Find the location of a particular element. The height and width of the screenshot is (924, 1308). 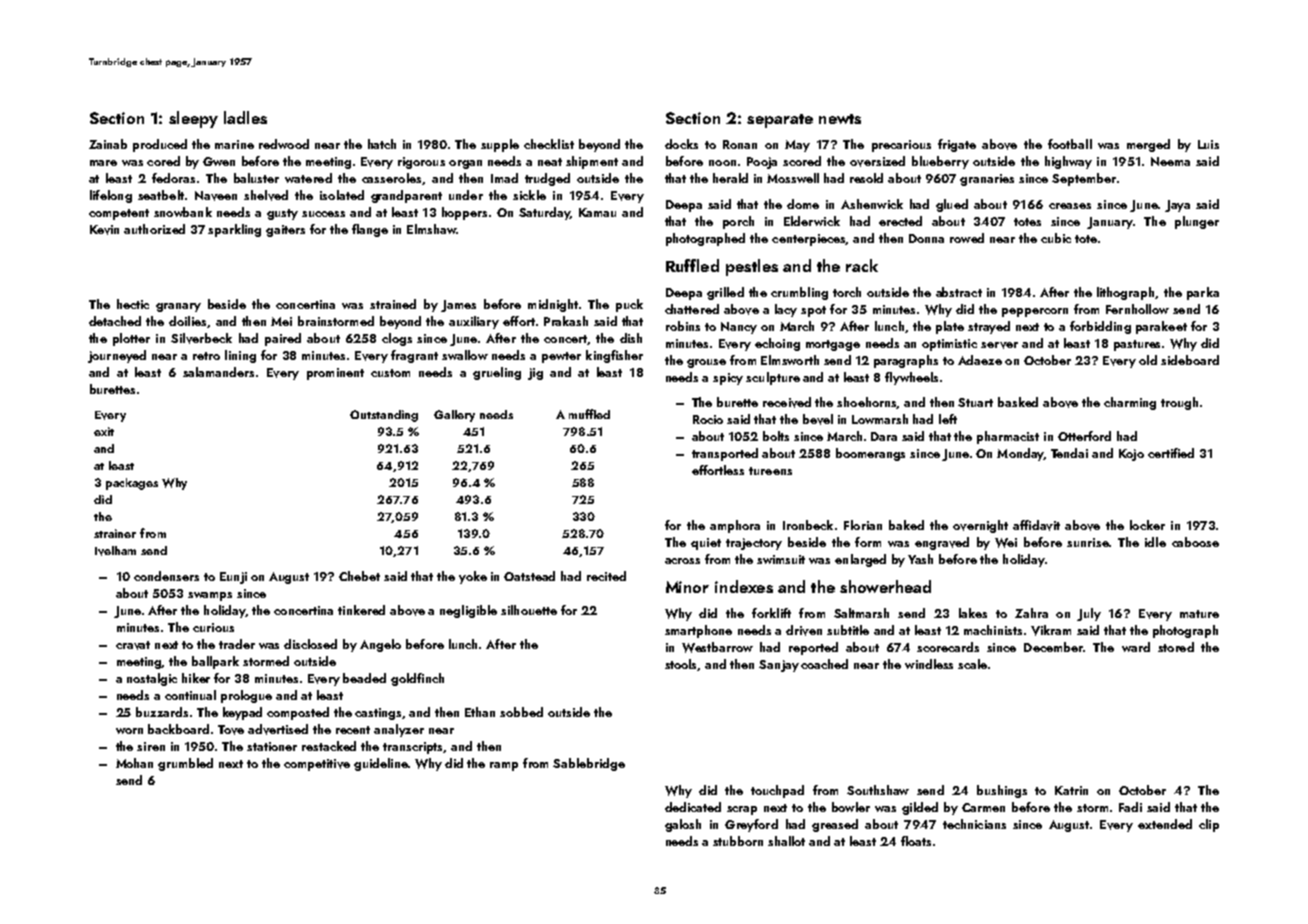

frigate is located at coordinates (957, 145).
